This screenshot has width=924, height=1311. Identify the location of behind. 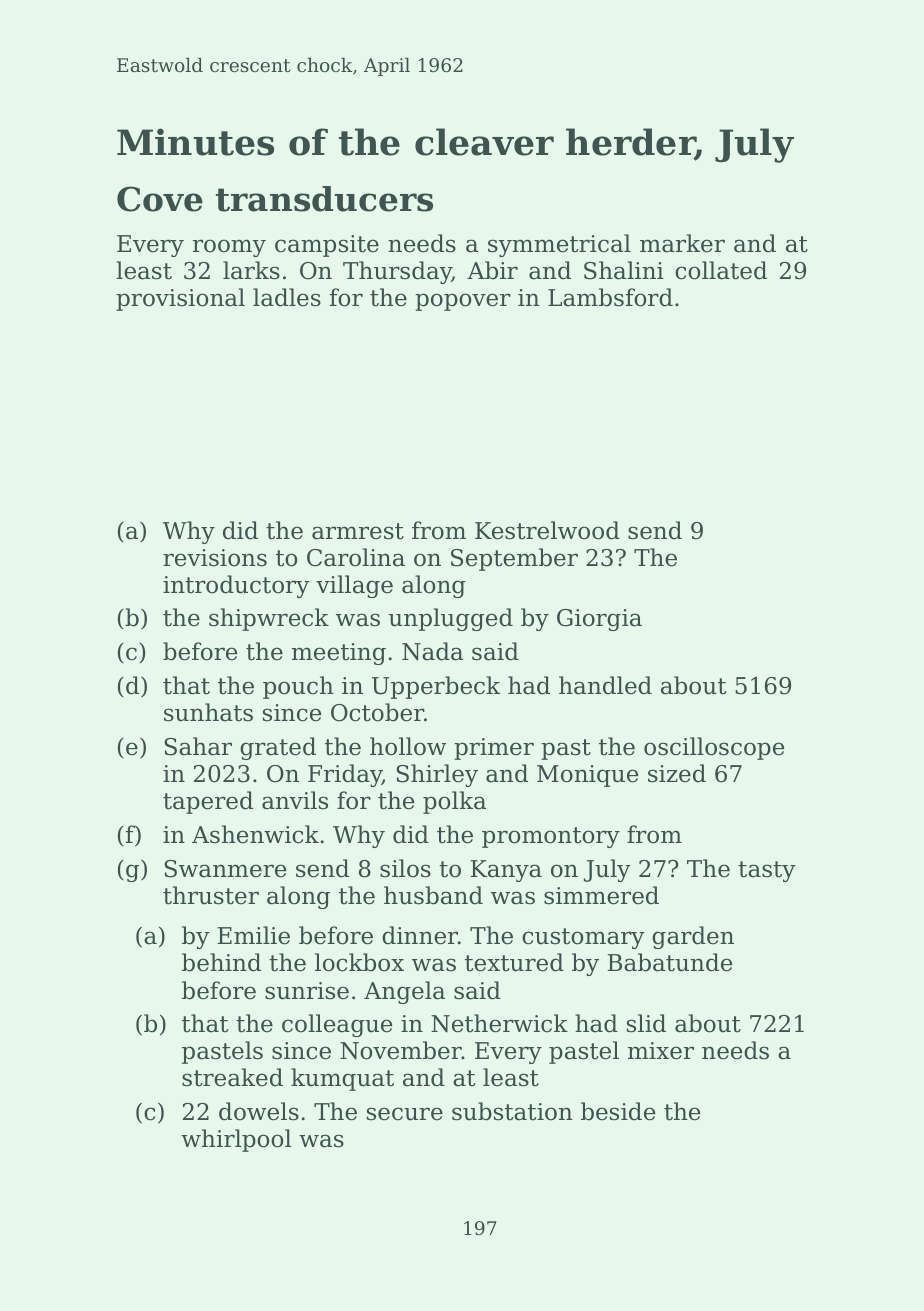
(221, 962).
